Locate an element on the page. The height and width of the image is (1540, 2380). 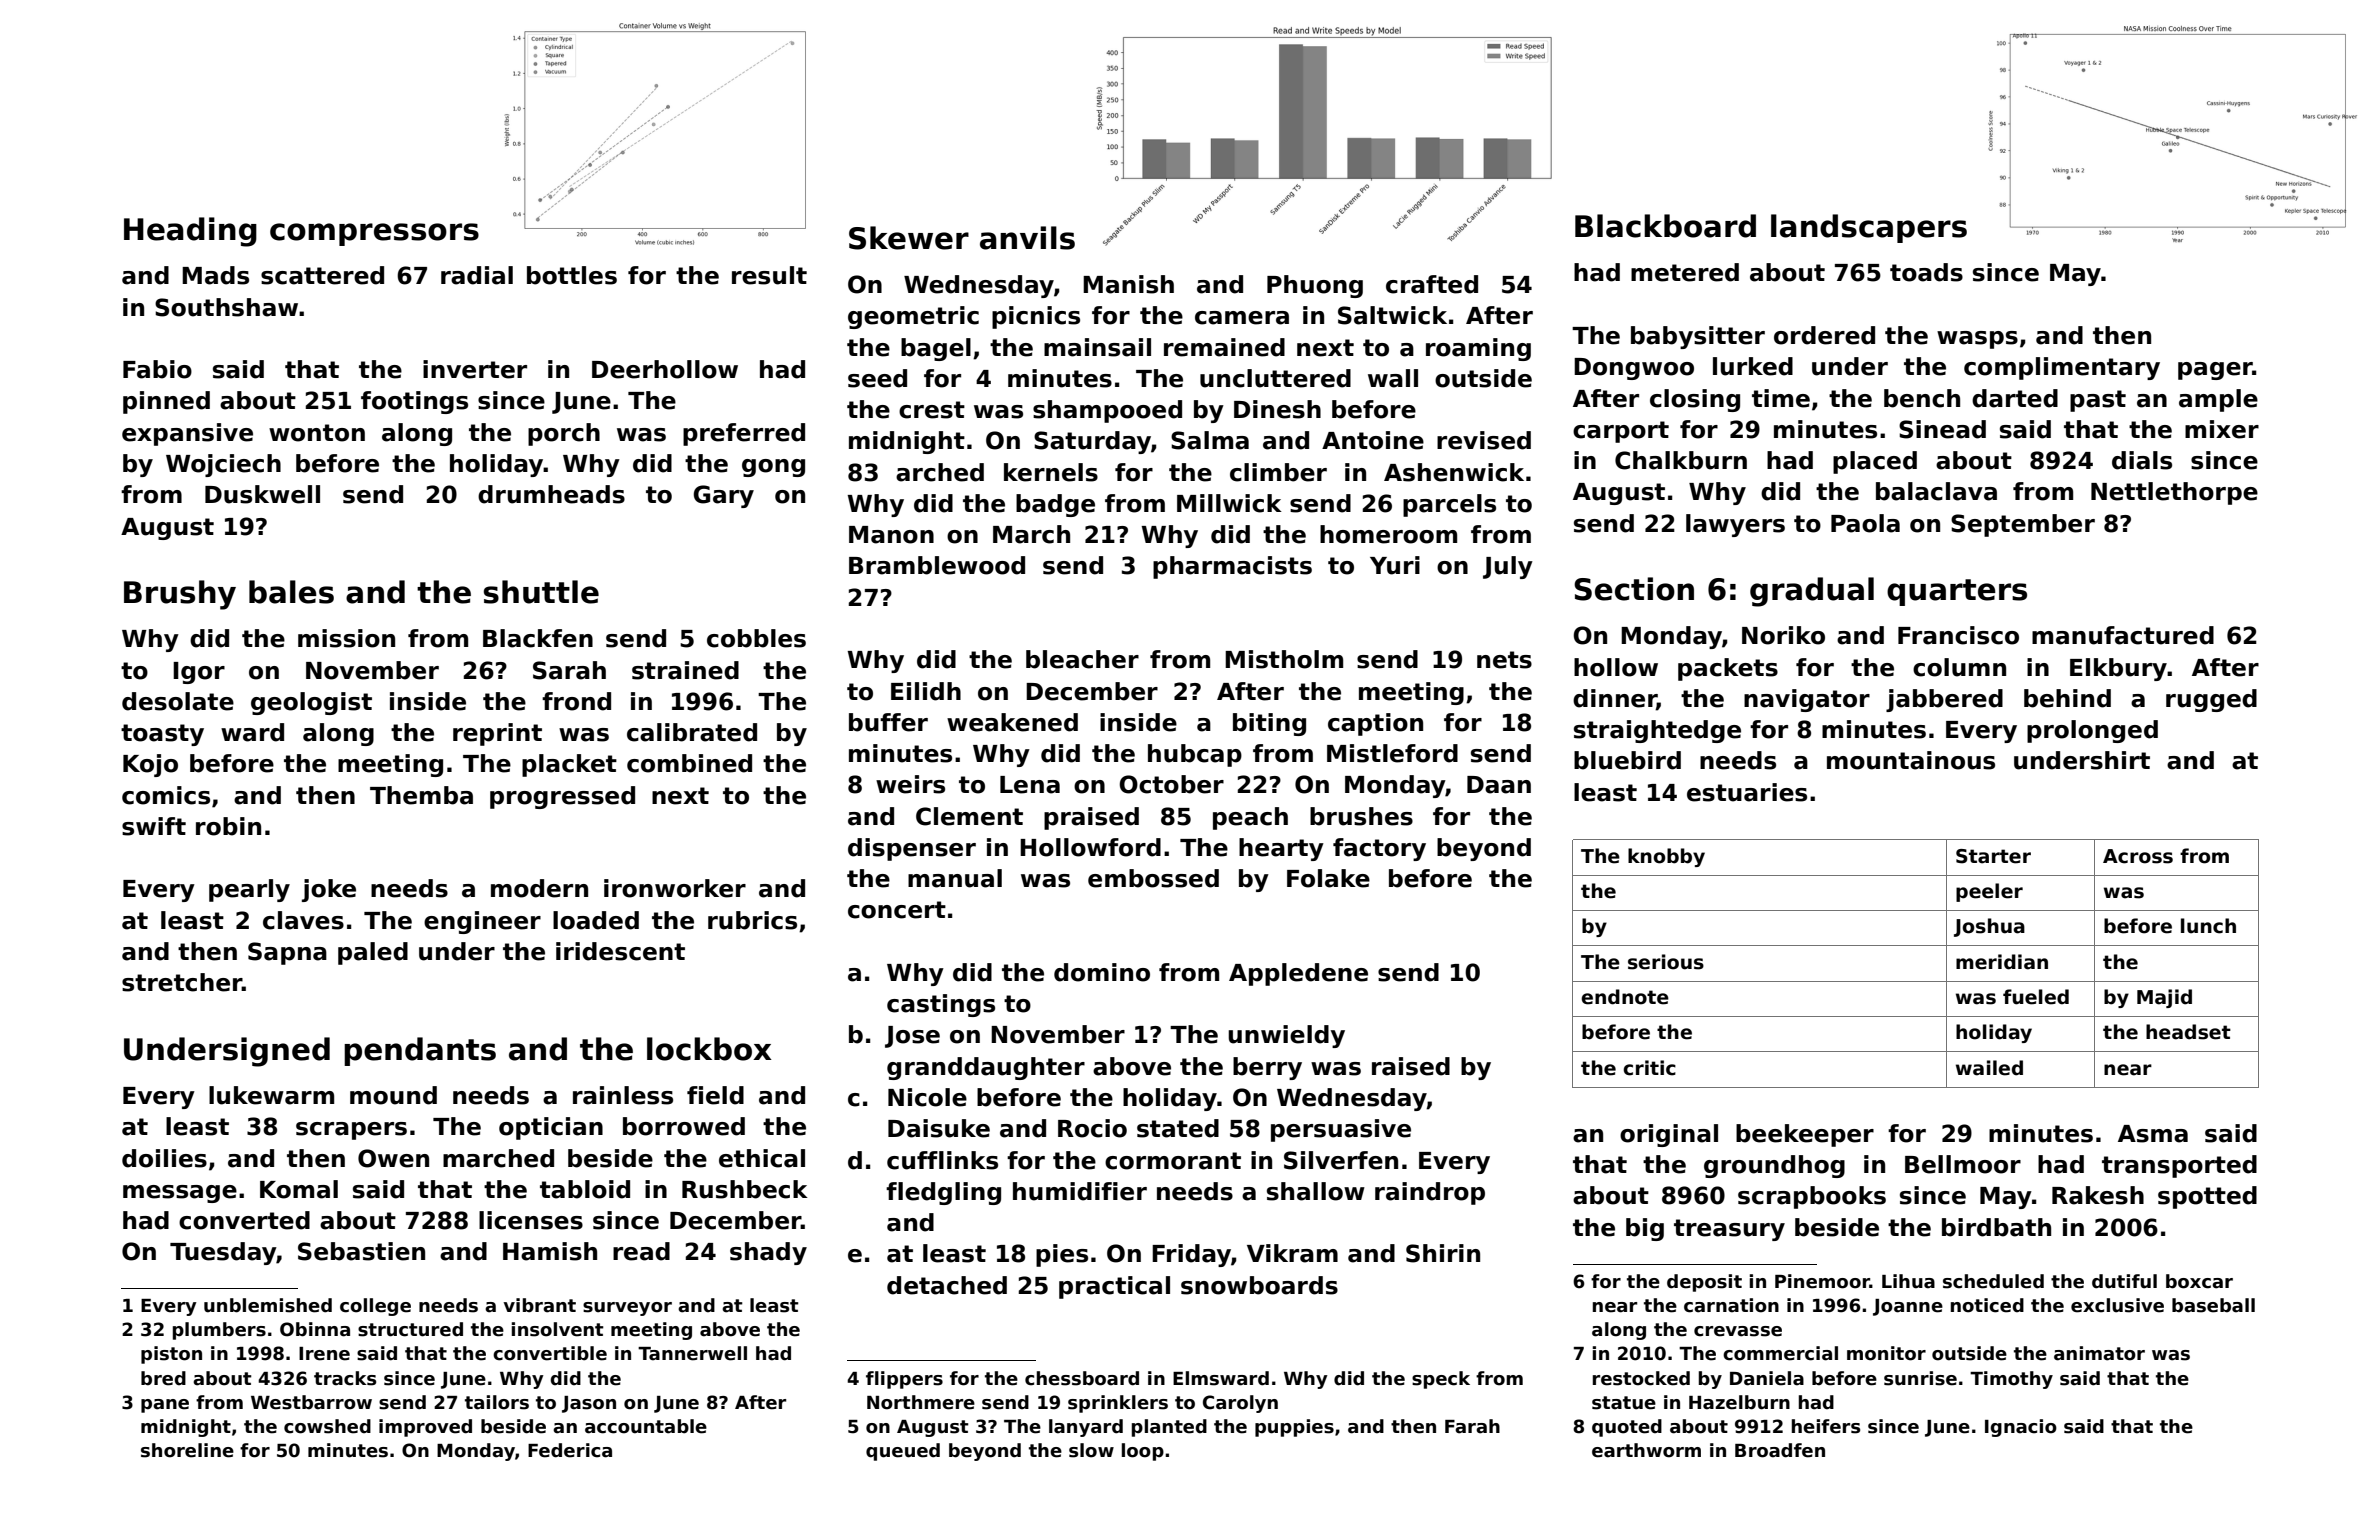
landscapers is located at coordinates (1869, 228).
